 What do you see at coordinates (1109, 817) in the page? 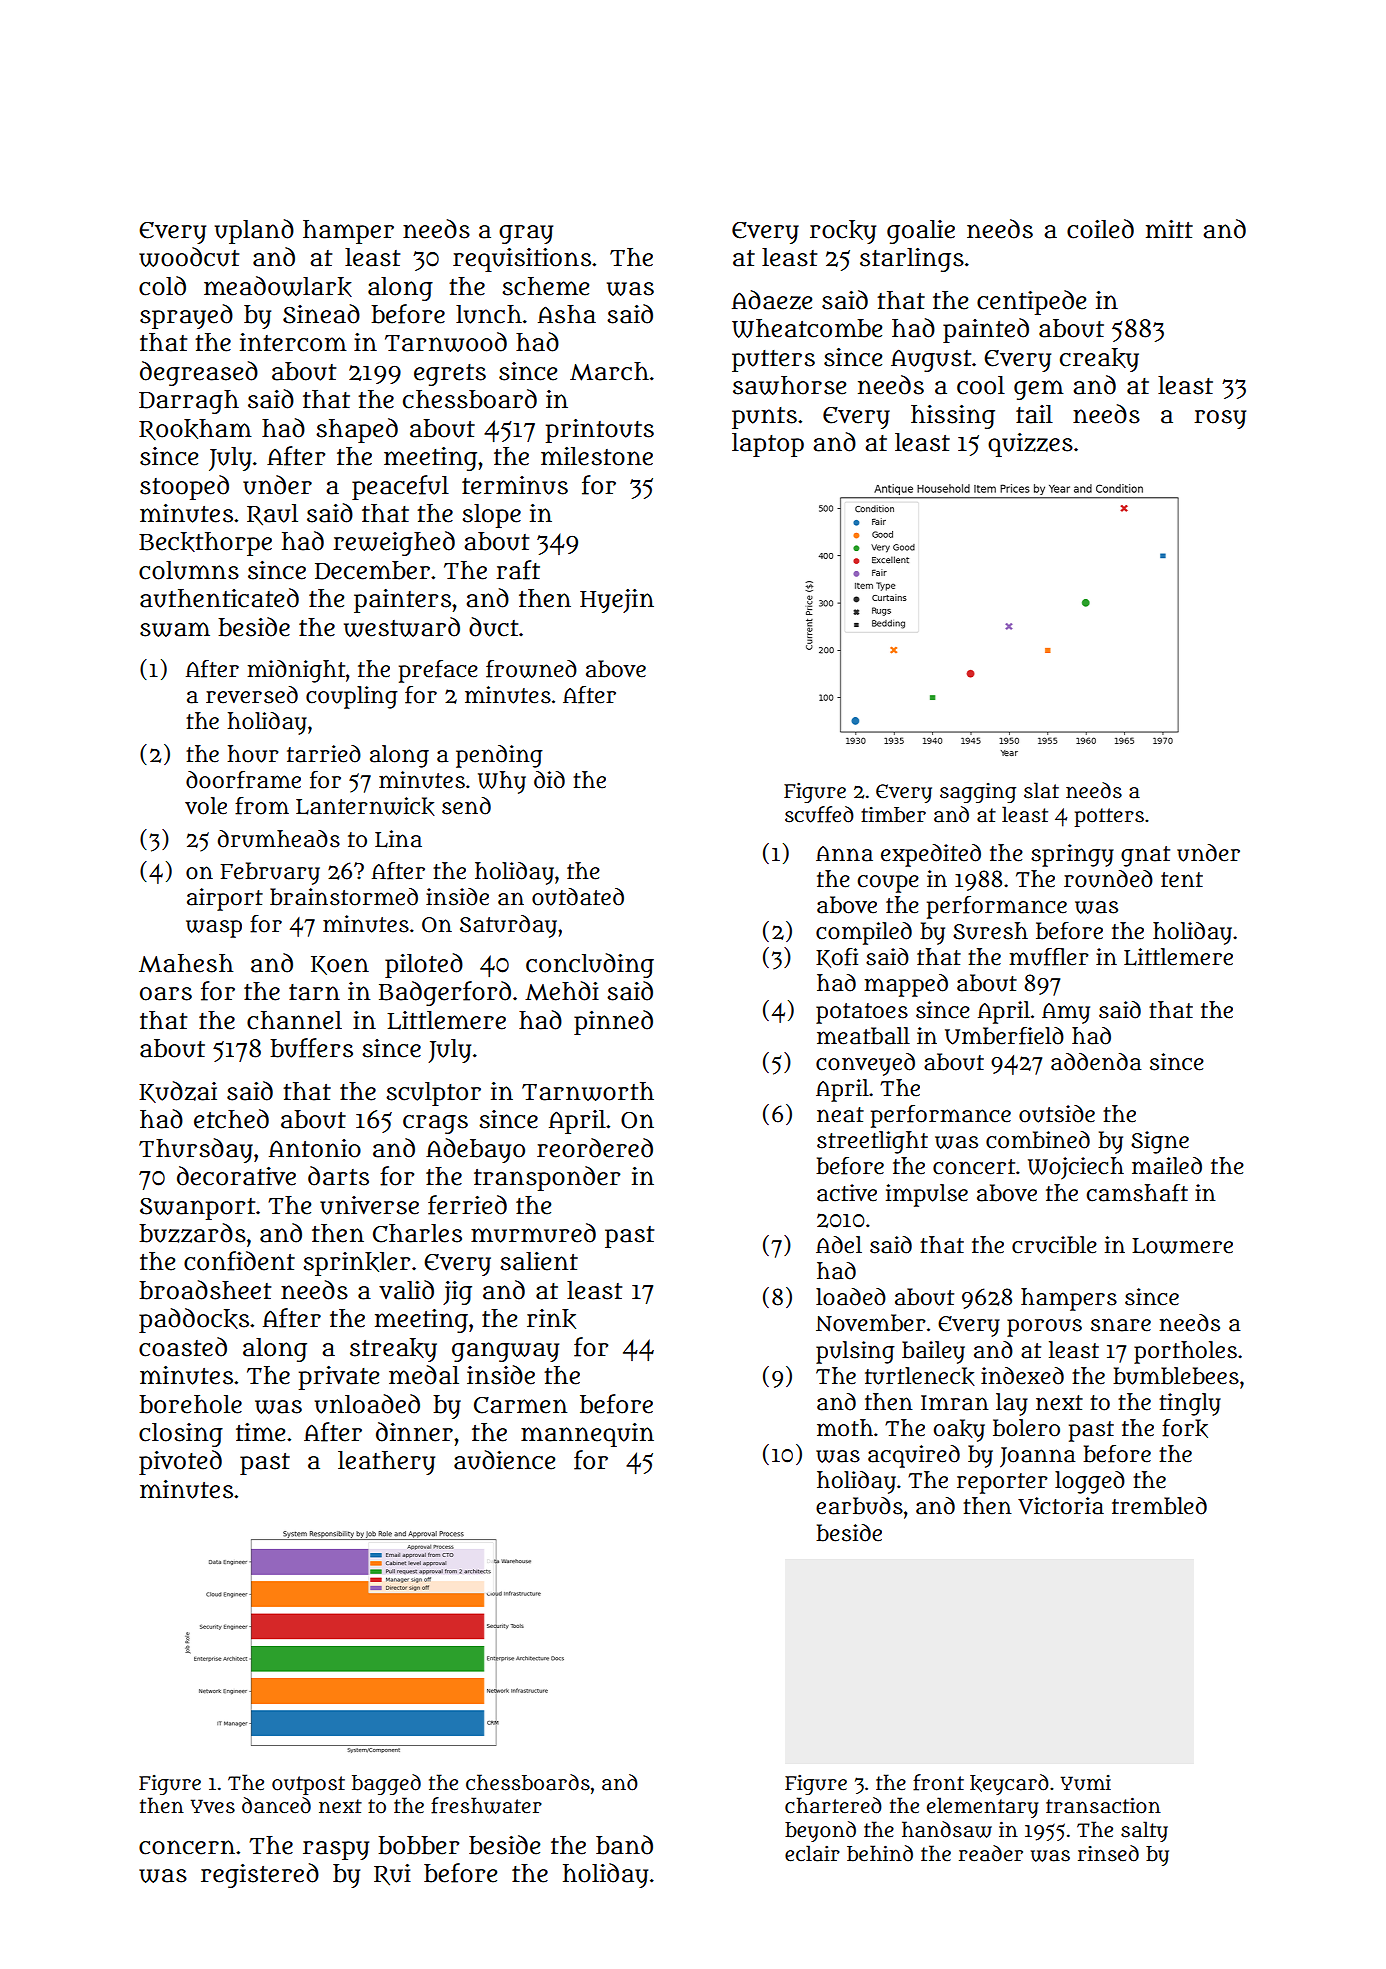
I see `potters` at bounding box center [1109, 817].
